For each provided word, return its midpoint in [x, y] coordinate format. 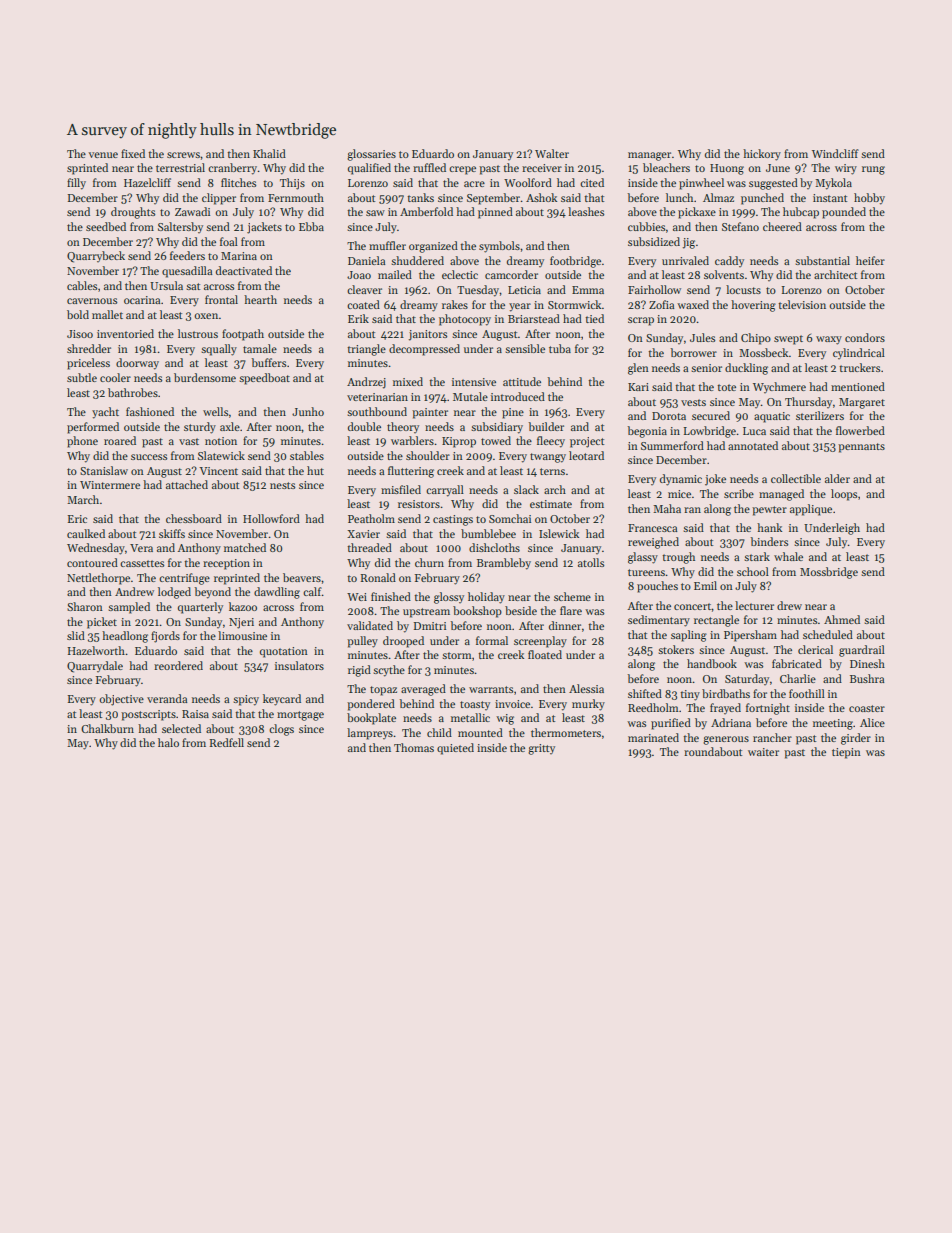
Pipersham [750, 636]
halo [168, 742]
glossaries [371, 155]
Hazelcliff [147, 182]
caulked [86, 533]
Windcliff [835, 153]
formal [492, 640]
